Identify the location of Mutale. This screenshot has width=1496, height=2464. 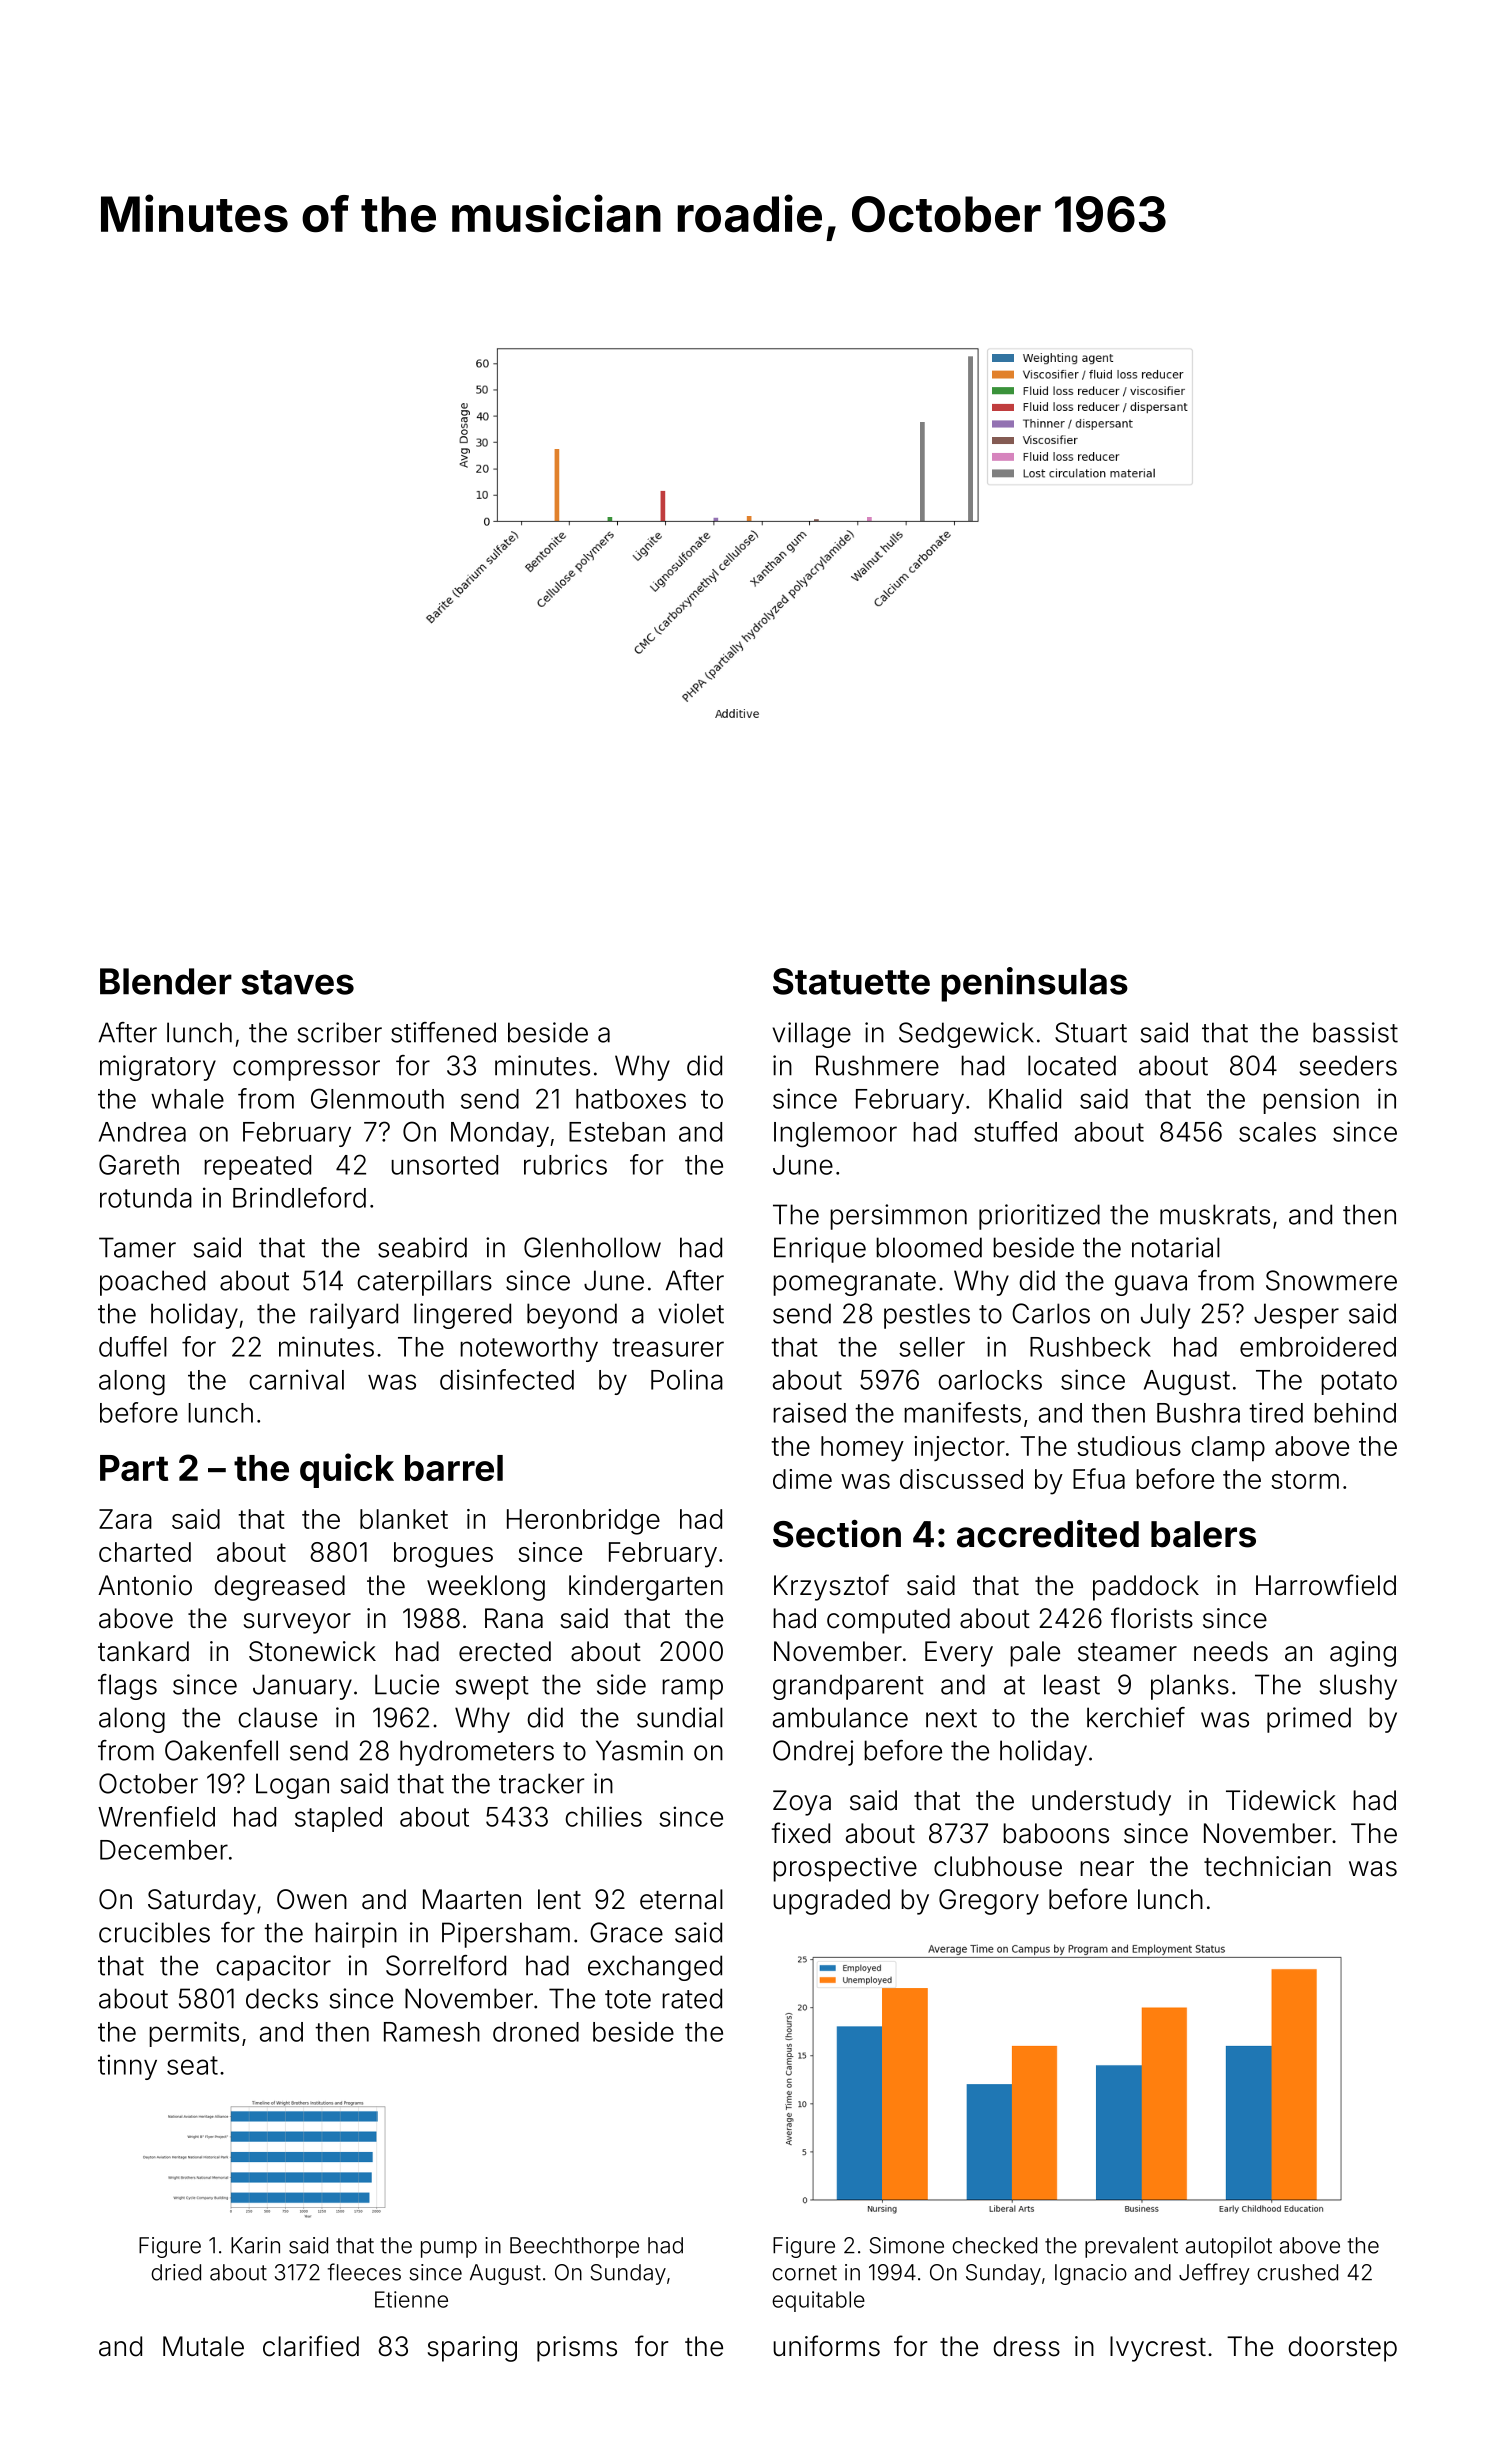
(203, 2346).
